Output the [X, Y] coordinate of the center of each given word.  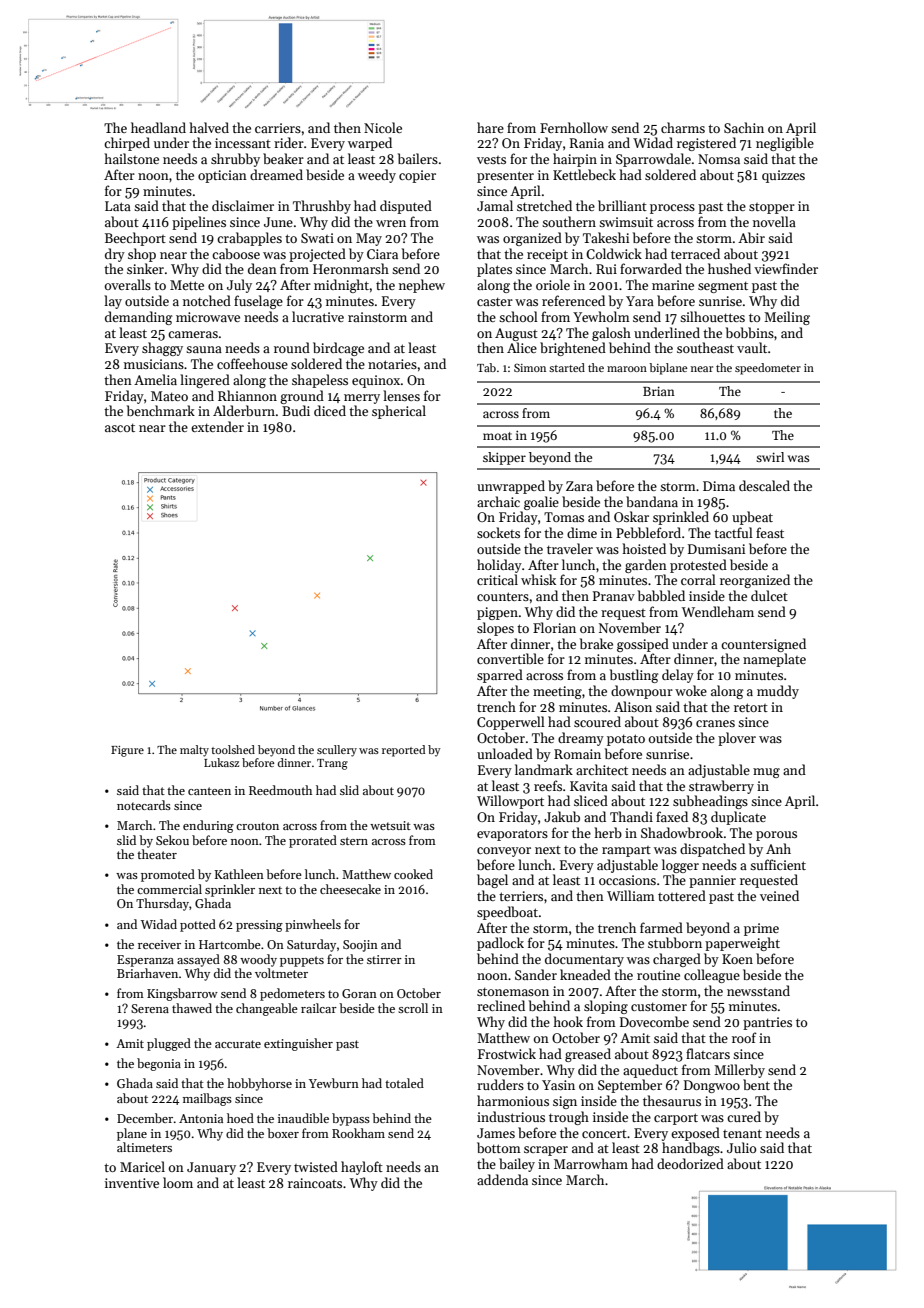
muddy [778, 692]
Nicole [383, 127]
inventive [132, 1183]
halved [209, 127]
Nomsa [719, 159]
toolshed [233, 749]
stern [354, 841]
